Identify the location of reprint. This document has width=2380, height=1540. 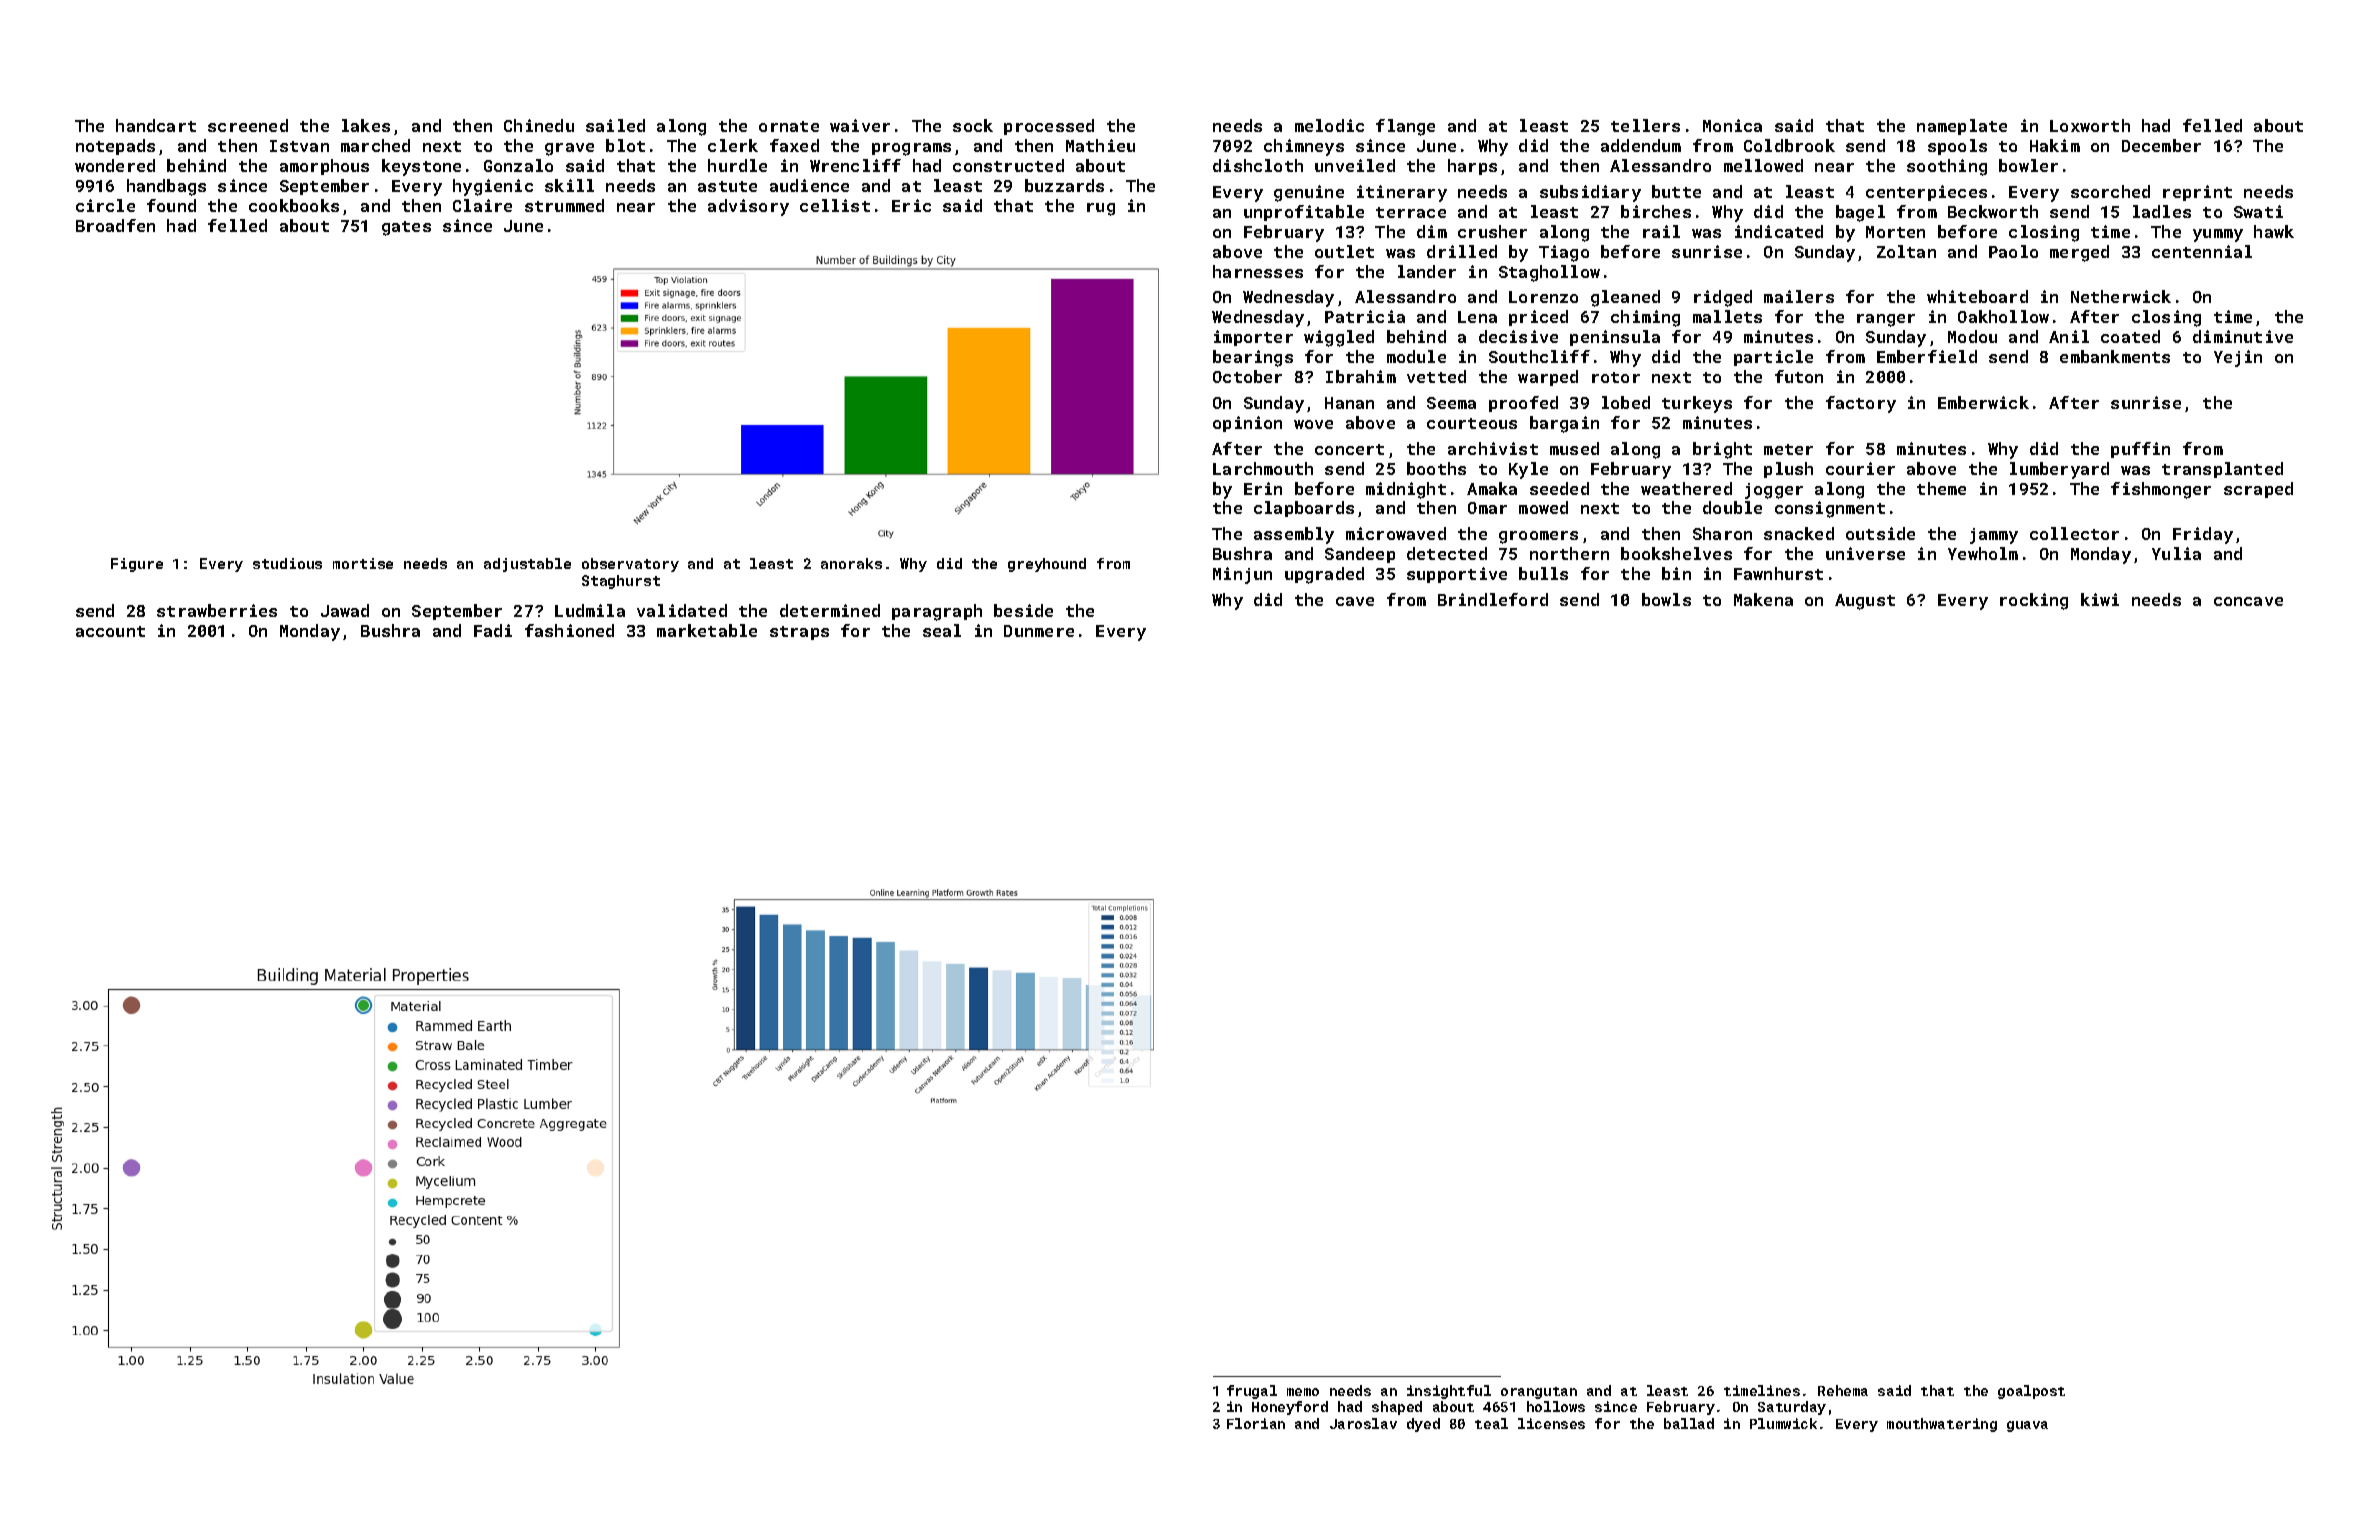
(2197, 193).
